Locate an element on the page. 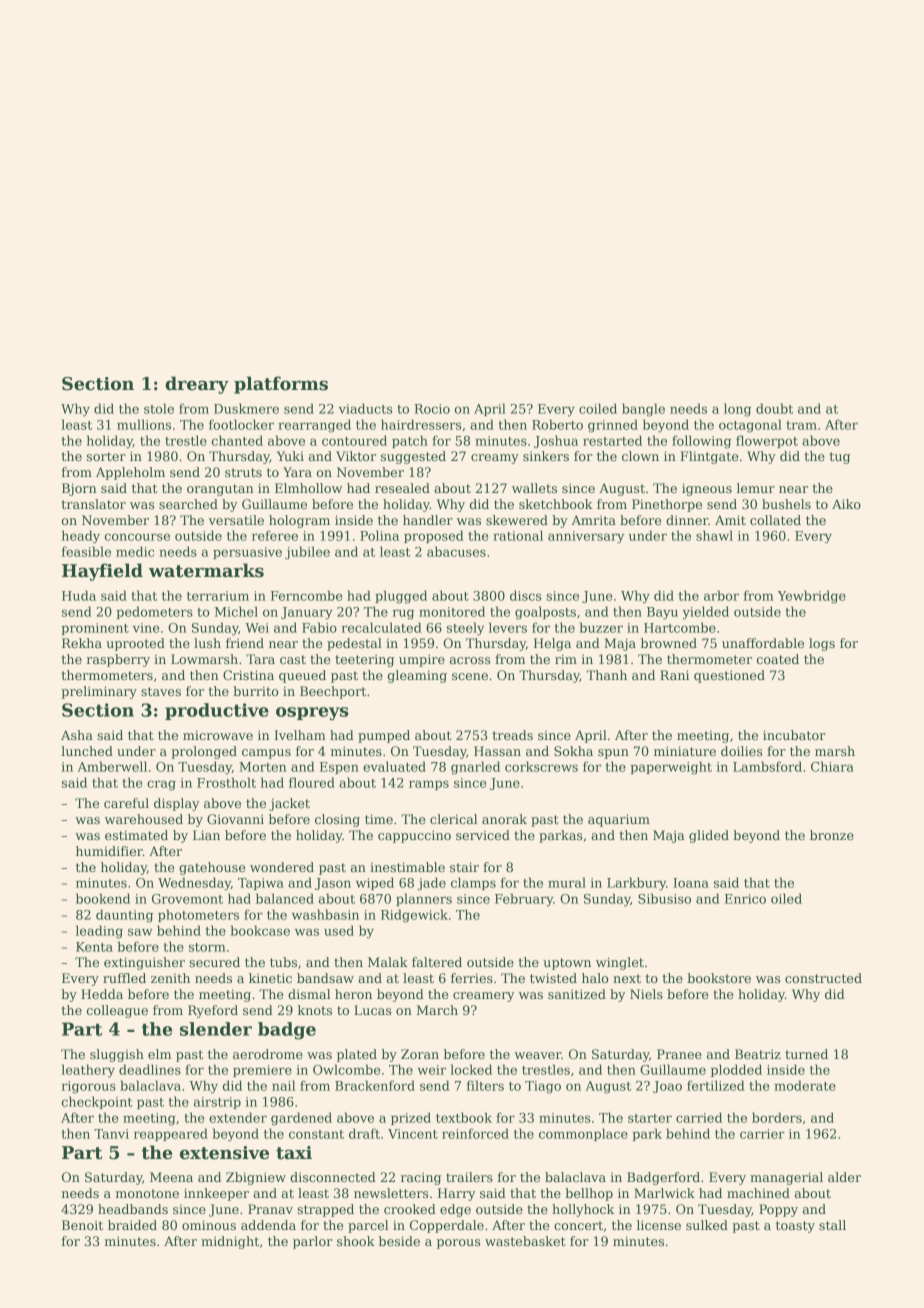 The width and height of the image is (924, 1308). glided is located at coordinates (709, 836).
